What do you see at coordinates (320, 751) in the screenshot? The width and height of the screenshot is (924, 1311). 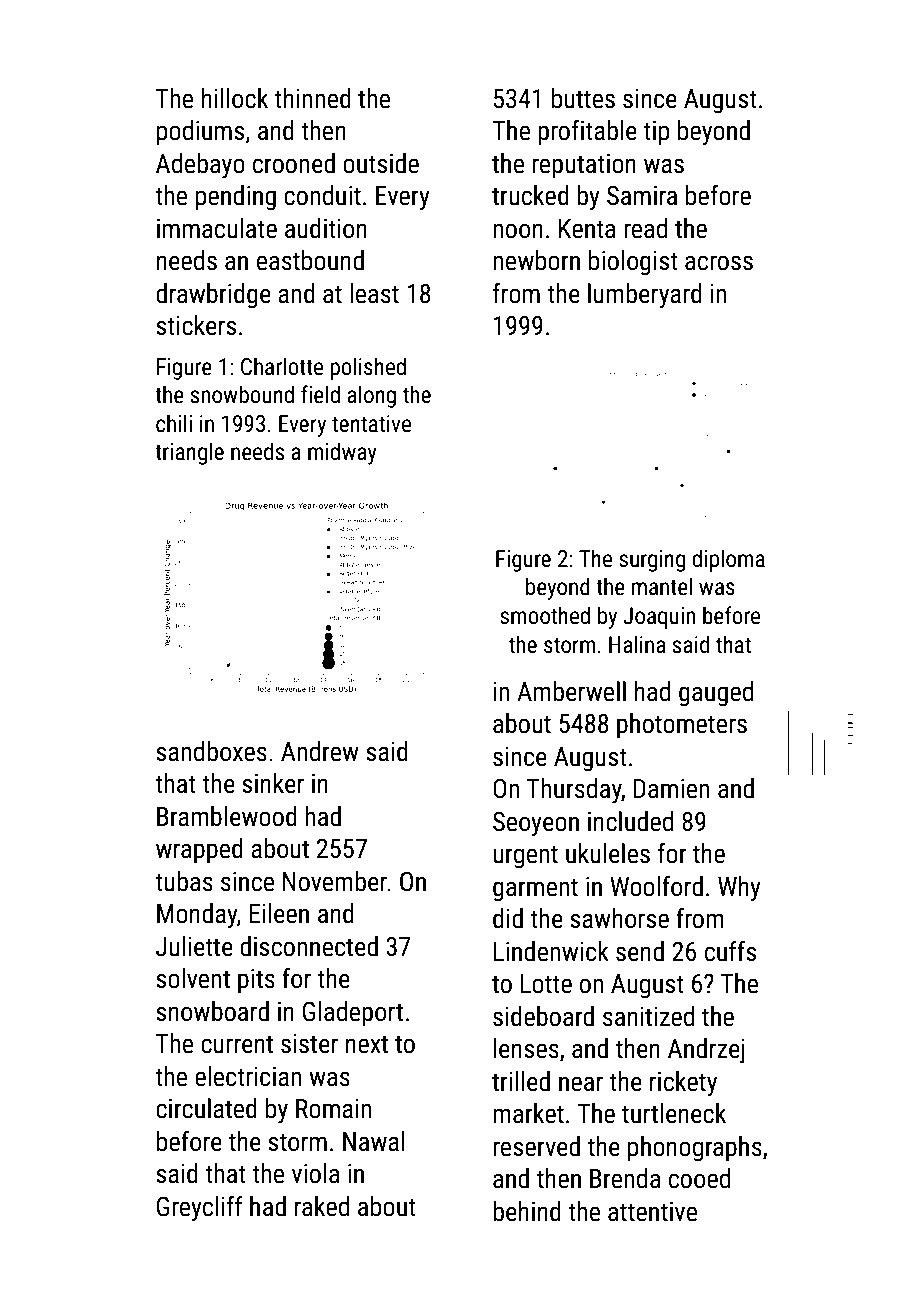 I see `Andrew` at bounding box center [320, 751].
